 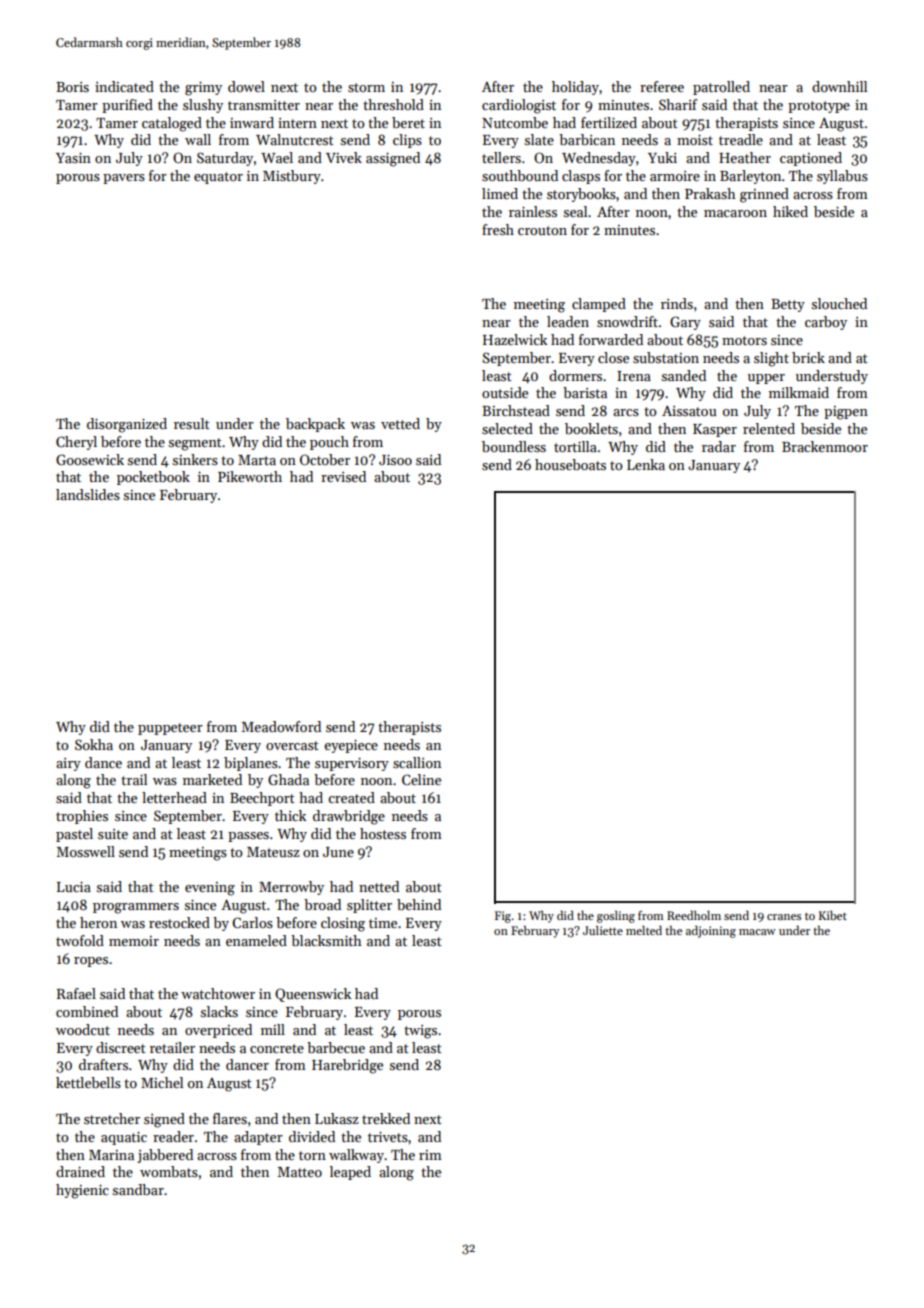 What do you see at coordinates (839, 303) in the screenshot?
I see `slouched` at bounding box center [839, 303].
